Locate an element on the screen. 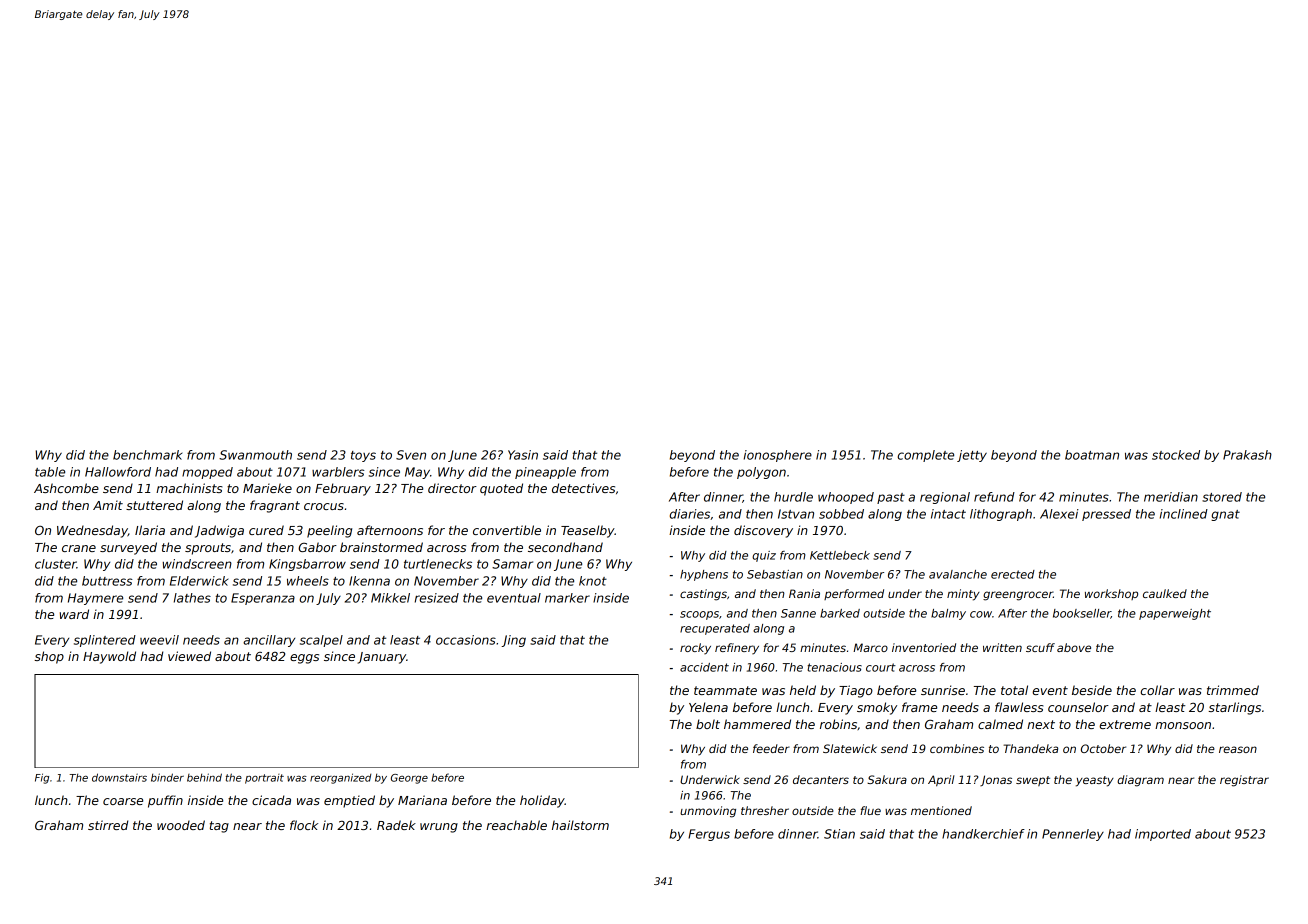  Yelena is located at coordinates (708, 707).
